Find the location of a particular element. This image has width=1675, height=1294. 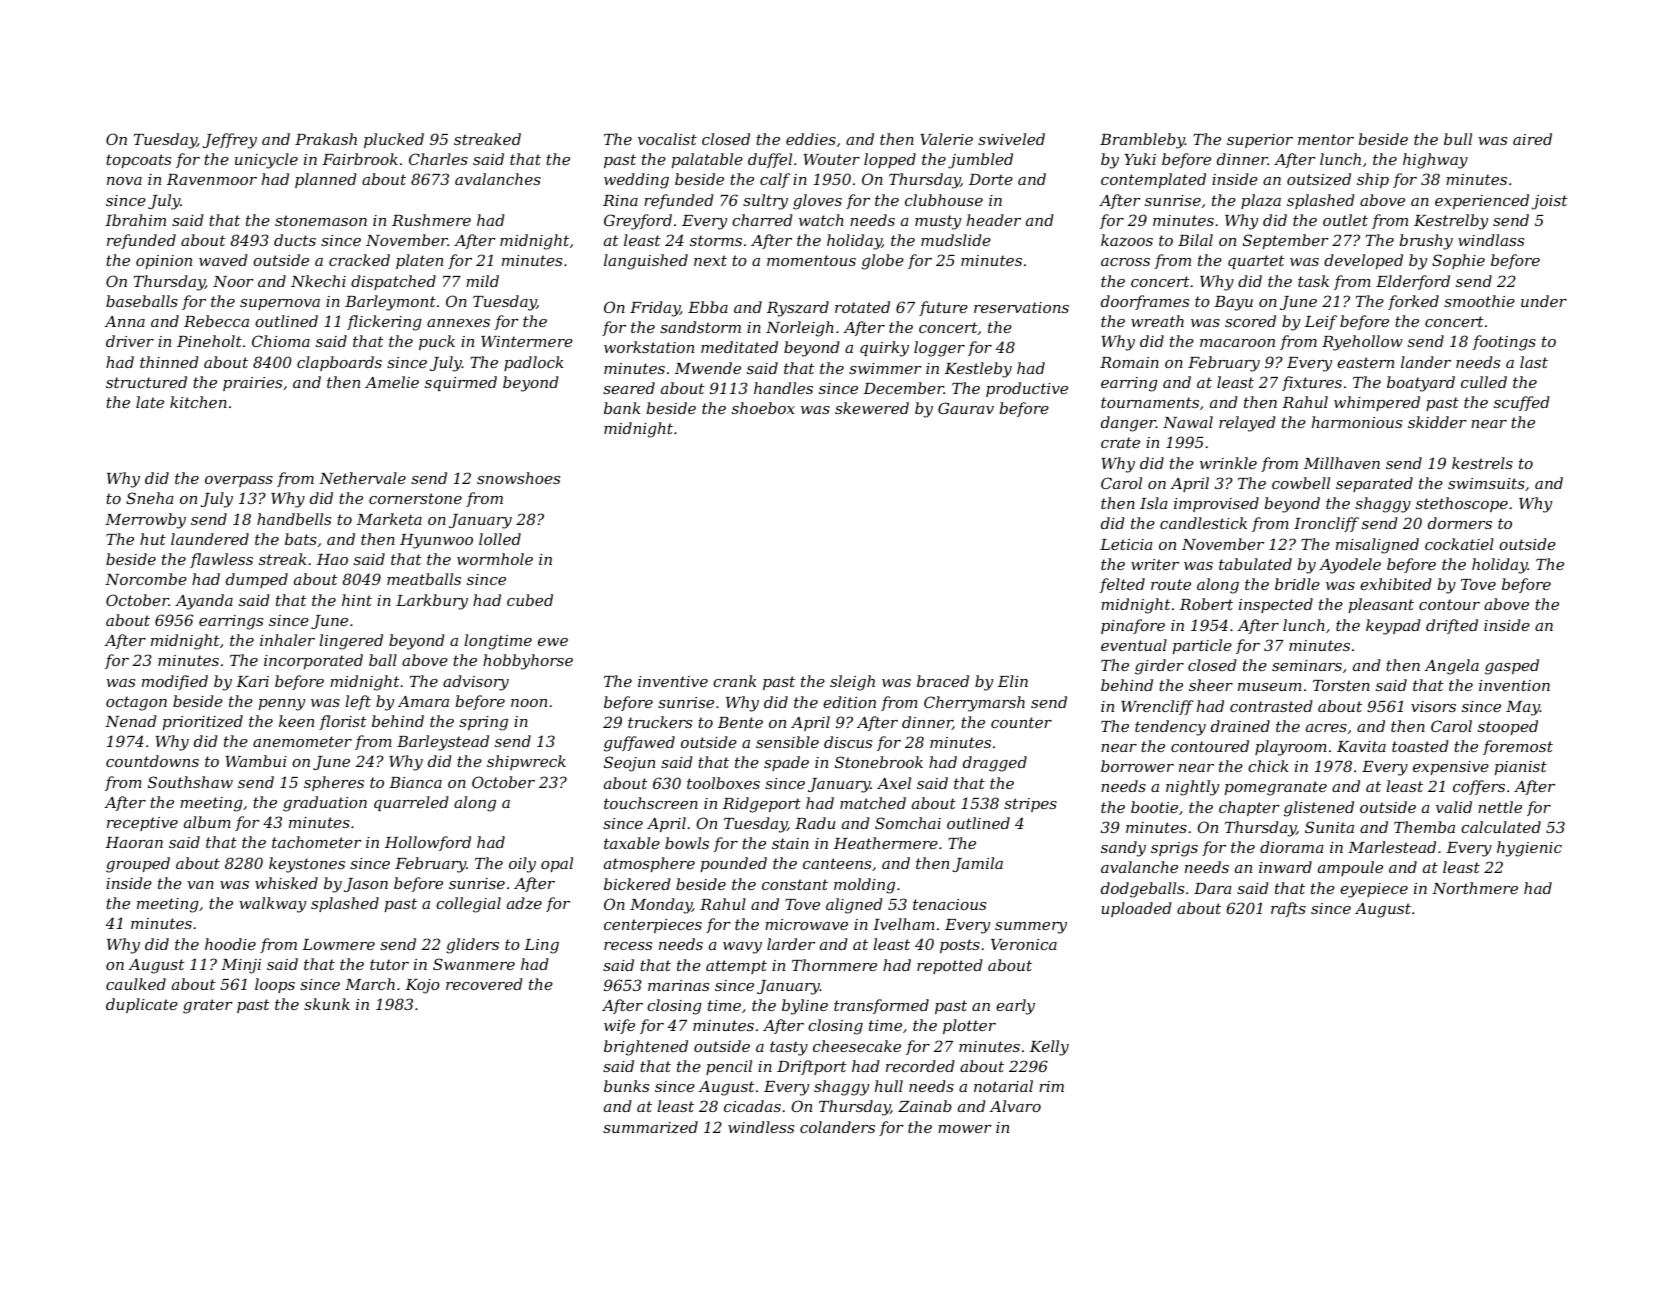

summarized is located at coordinates (650, 1127).
